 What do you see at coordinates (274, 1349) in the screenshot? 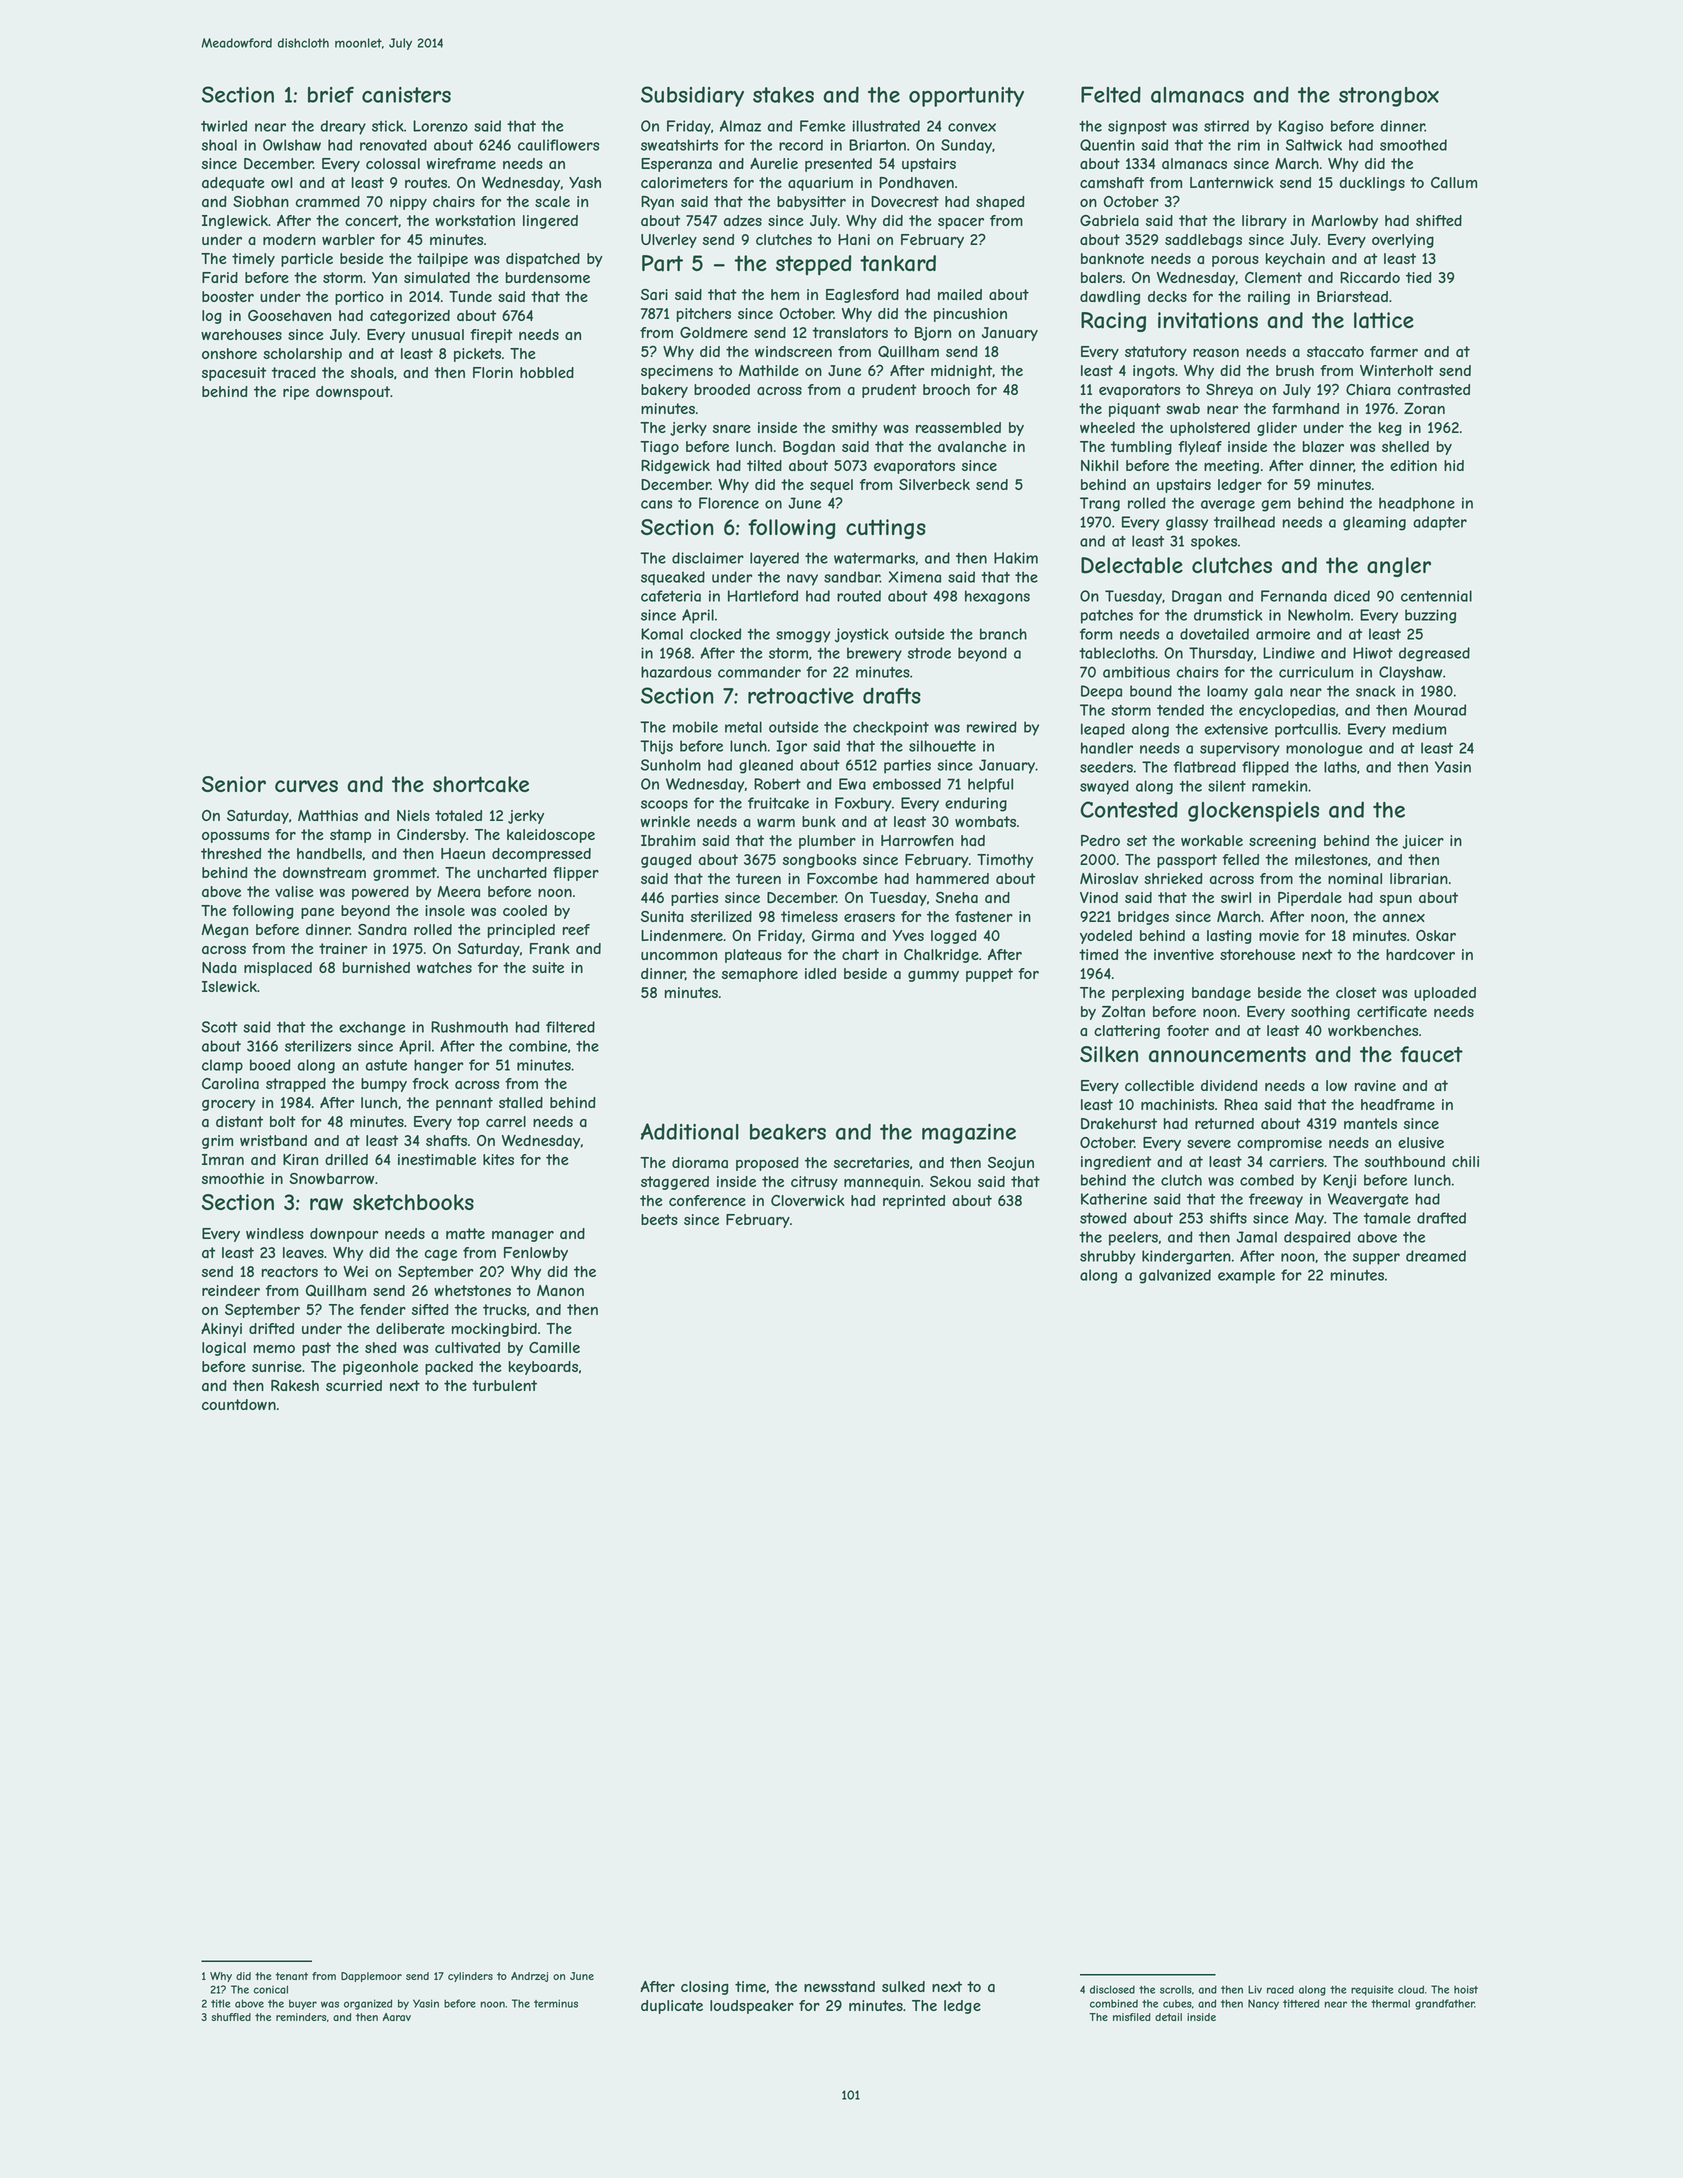
I see `memo` at bounding box center [274, 1349].
